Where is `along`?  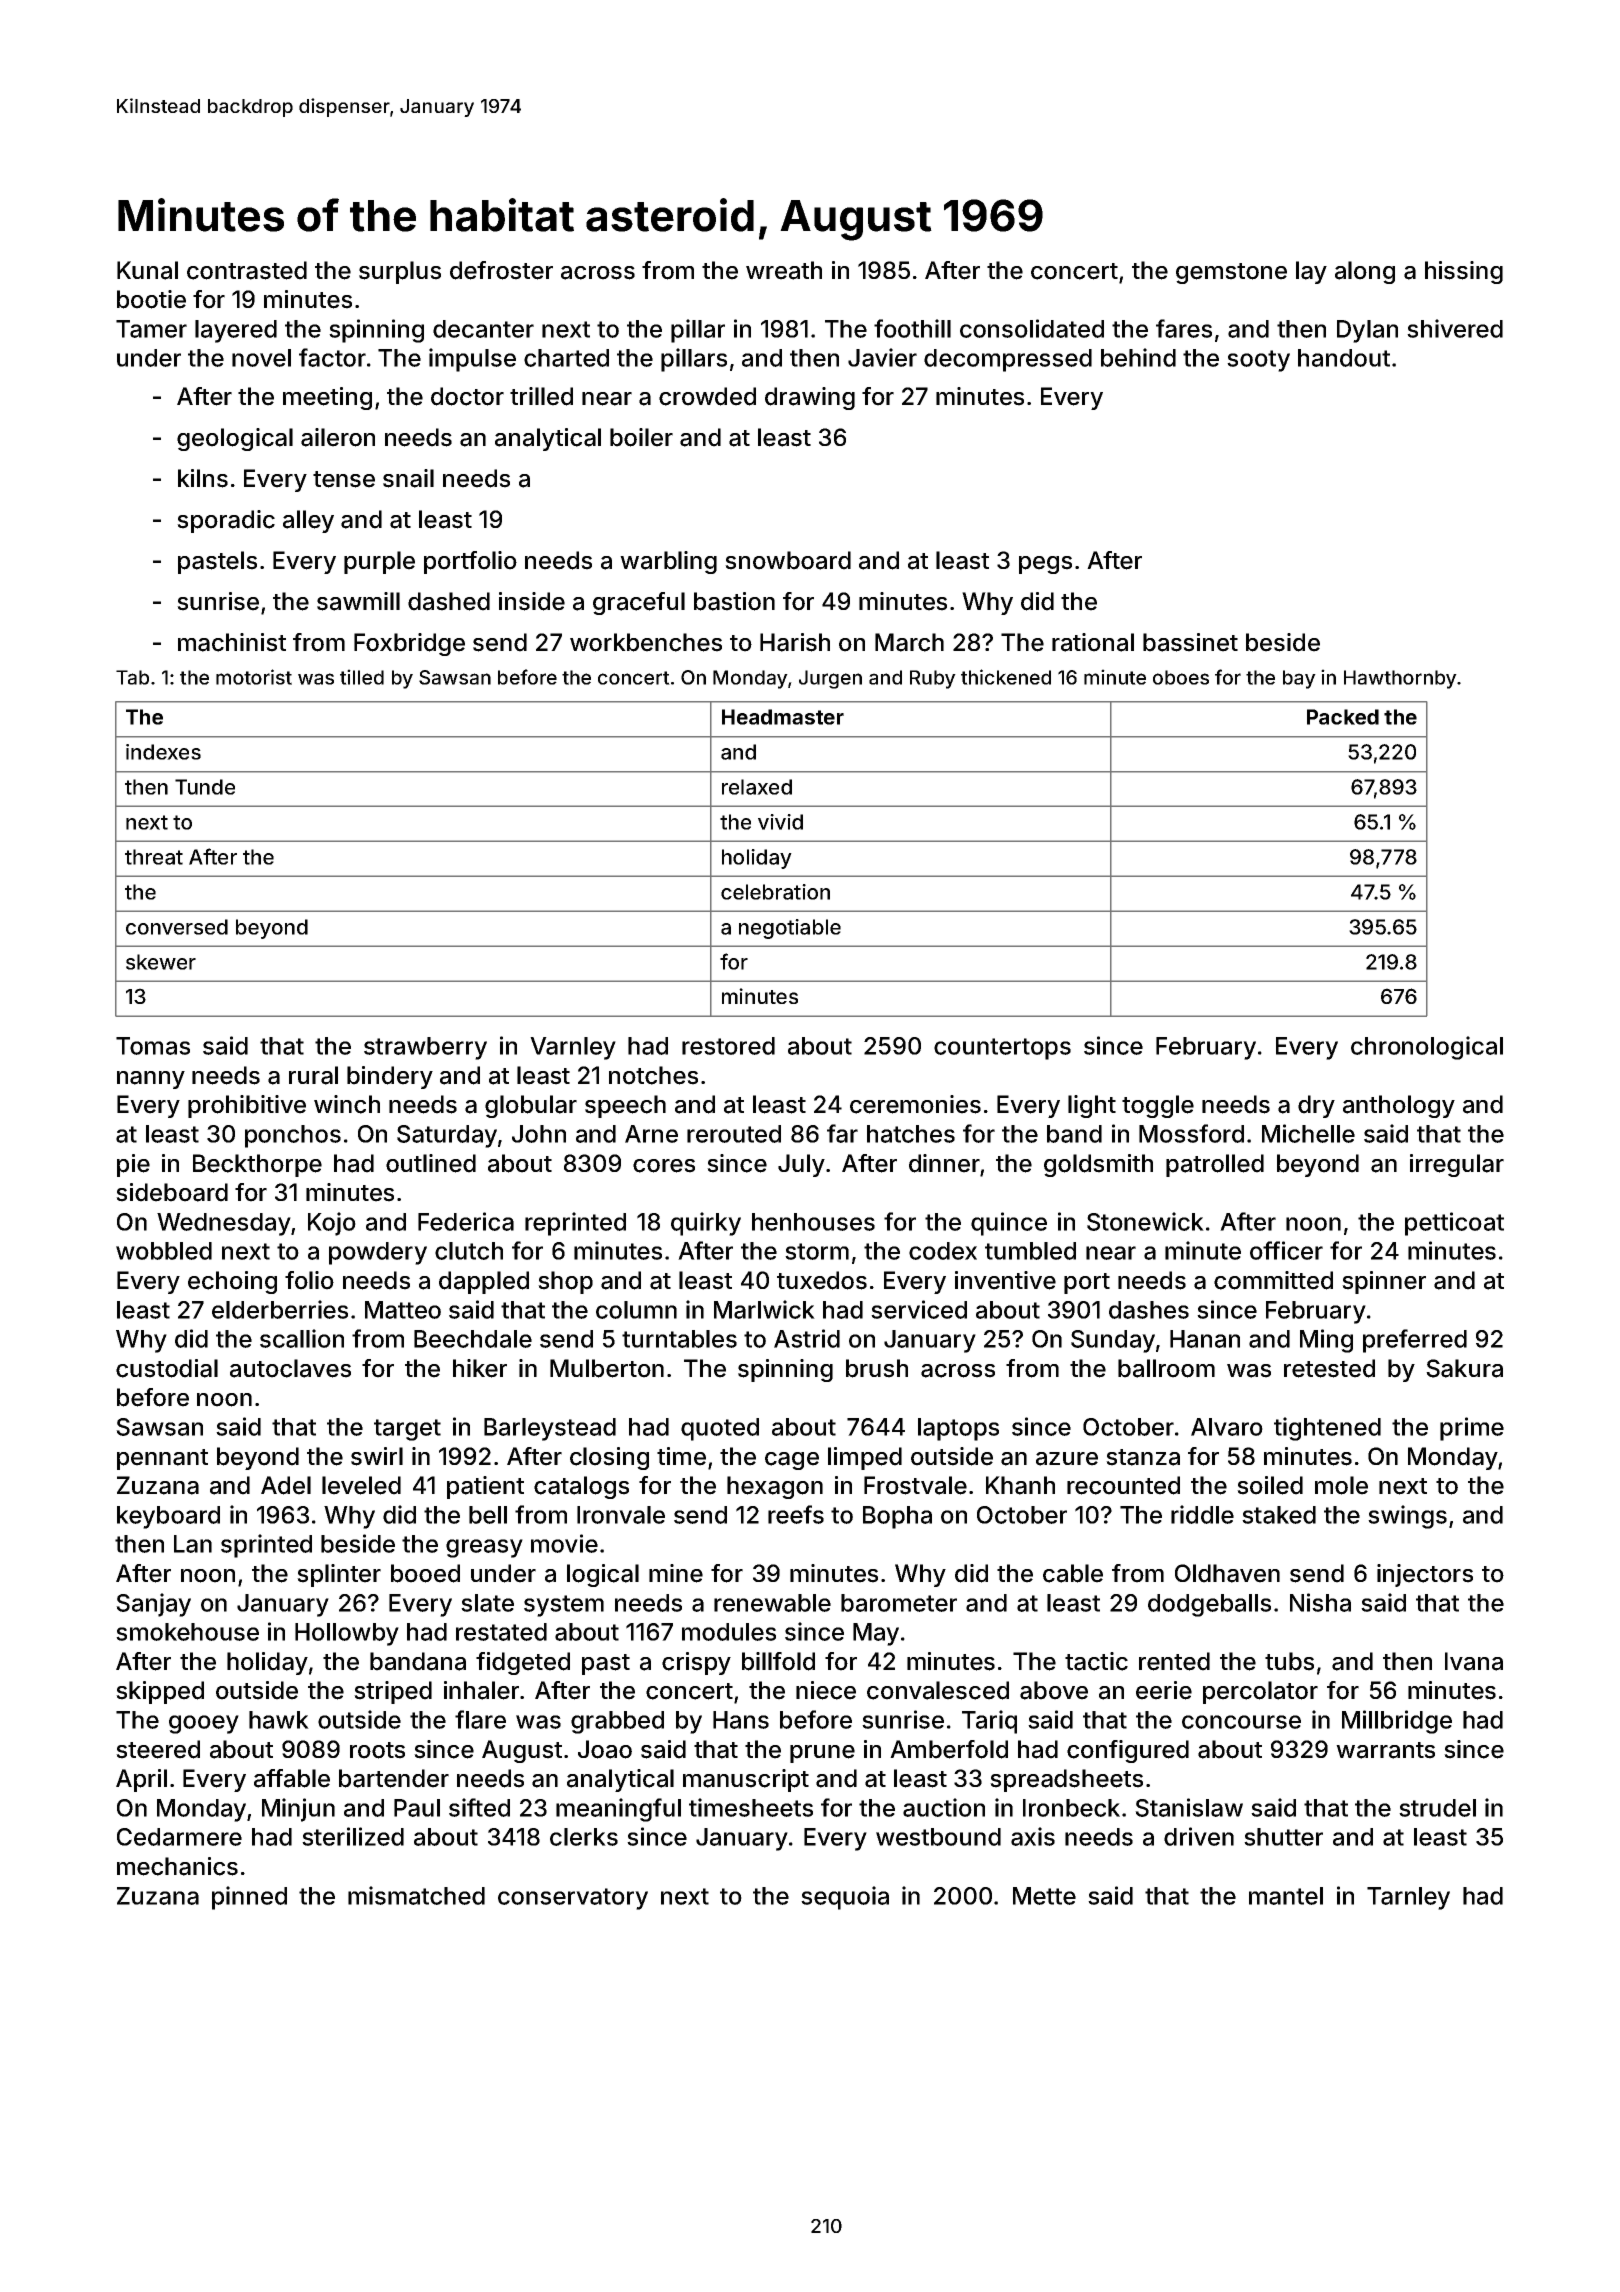
along is located at coordinates (1365, 272).
